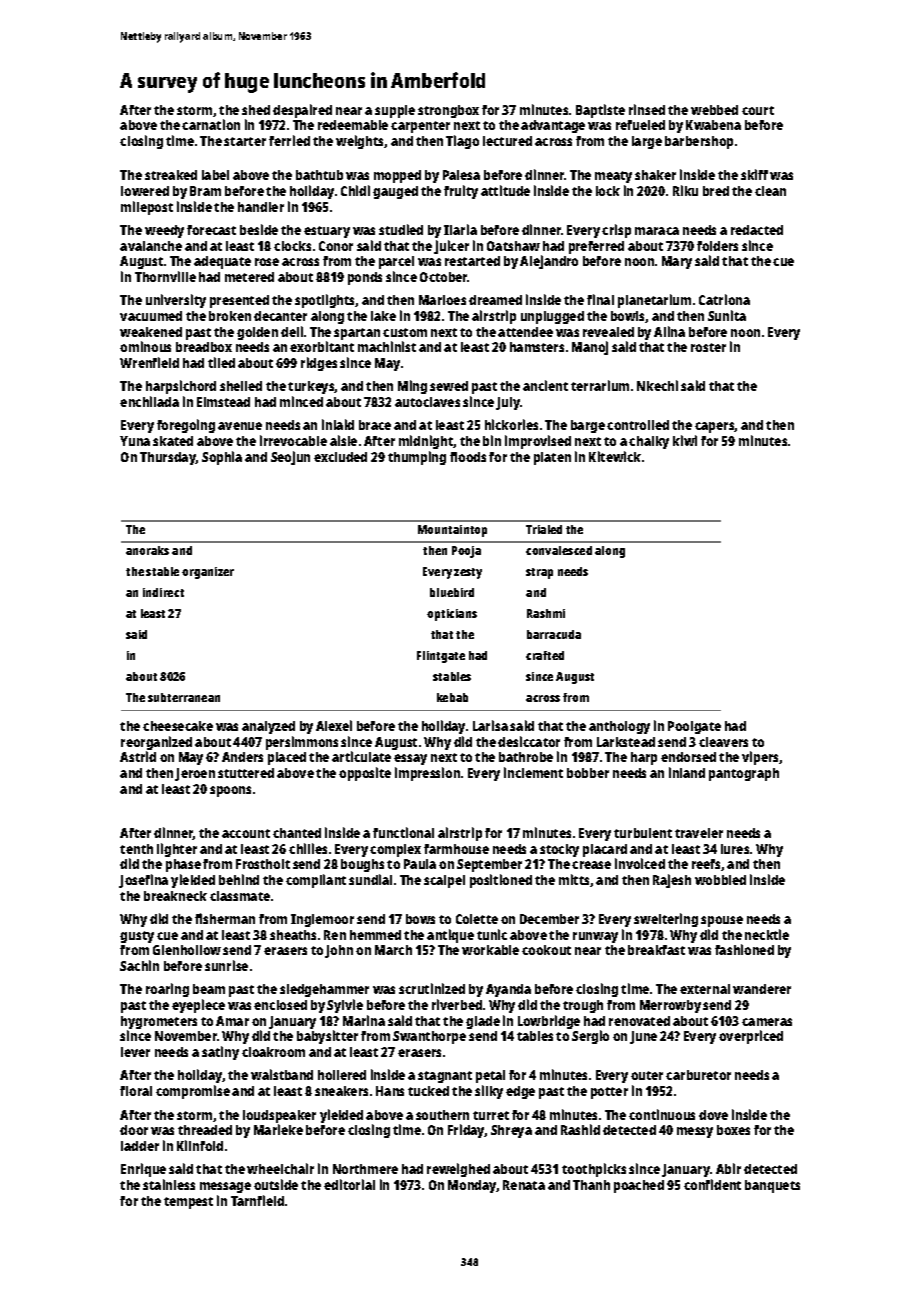 The width and height of the screenshot is (924, 1308). What do you see at coordinates (615, 456) in the screenshot?
I see `Kitewick` at bounding box center [615, 456].
